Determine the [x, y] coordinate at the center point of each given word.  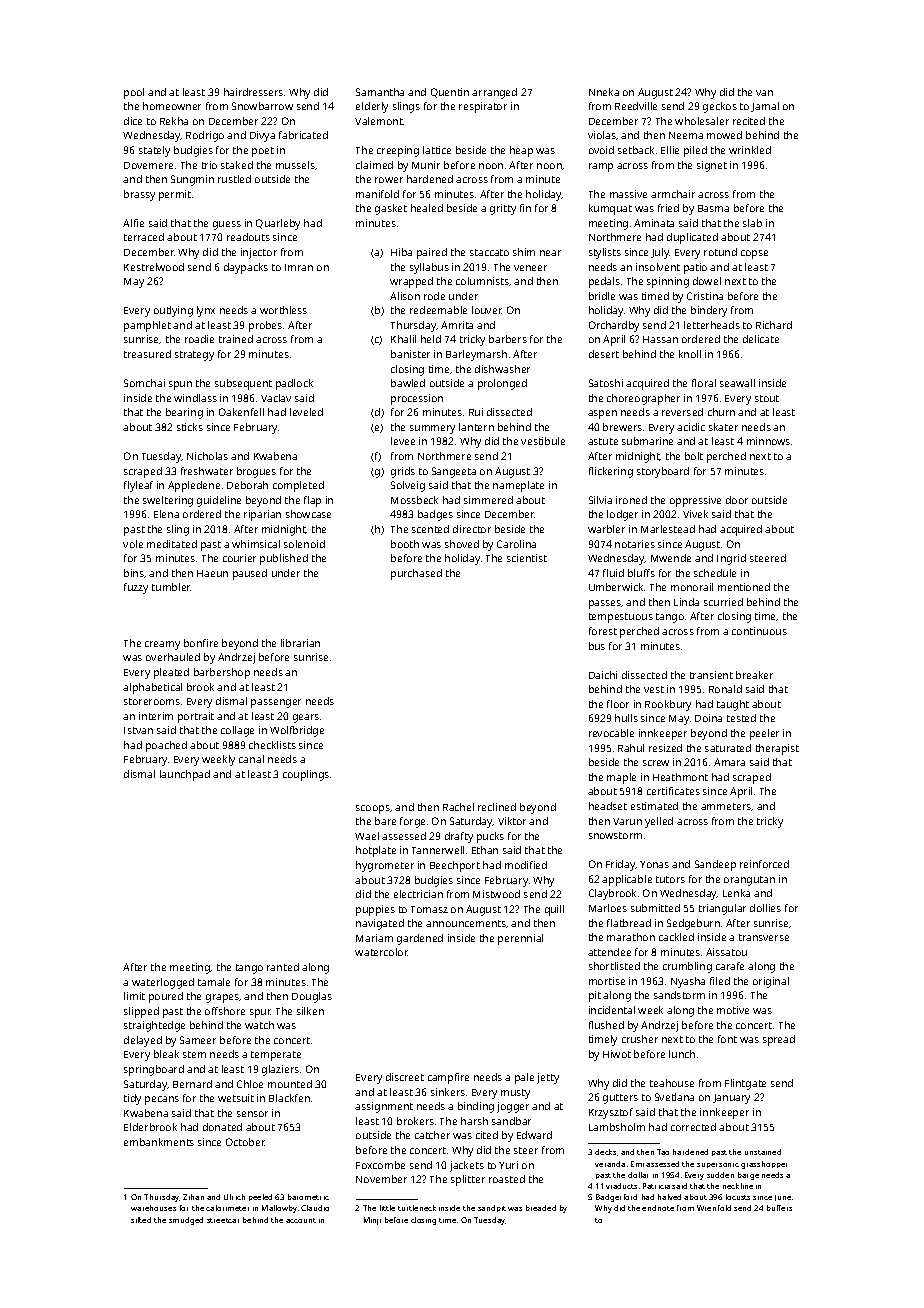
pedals [604, 282]
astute [603, 441]
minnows [768, 441]
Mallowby [279, 1209]
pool [134, 93]
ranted [283, 967]
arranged [494, 93]
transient [711, 675]
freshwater [207, 471]
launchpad [185, 775]
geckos [720, 107]
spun [180, 385]
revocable [611, 733]
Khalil [403, 339]
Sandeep [715, 865]
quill [554, 910]
